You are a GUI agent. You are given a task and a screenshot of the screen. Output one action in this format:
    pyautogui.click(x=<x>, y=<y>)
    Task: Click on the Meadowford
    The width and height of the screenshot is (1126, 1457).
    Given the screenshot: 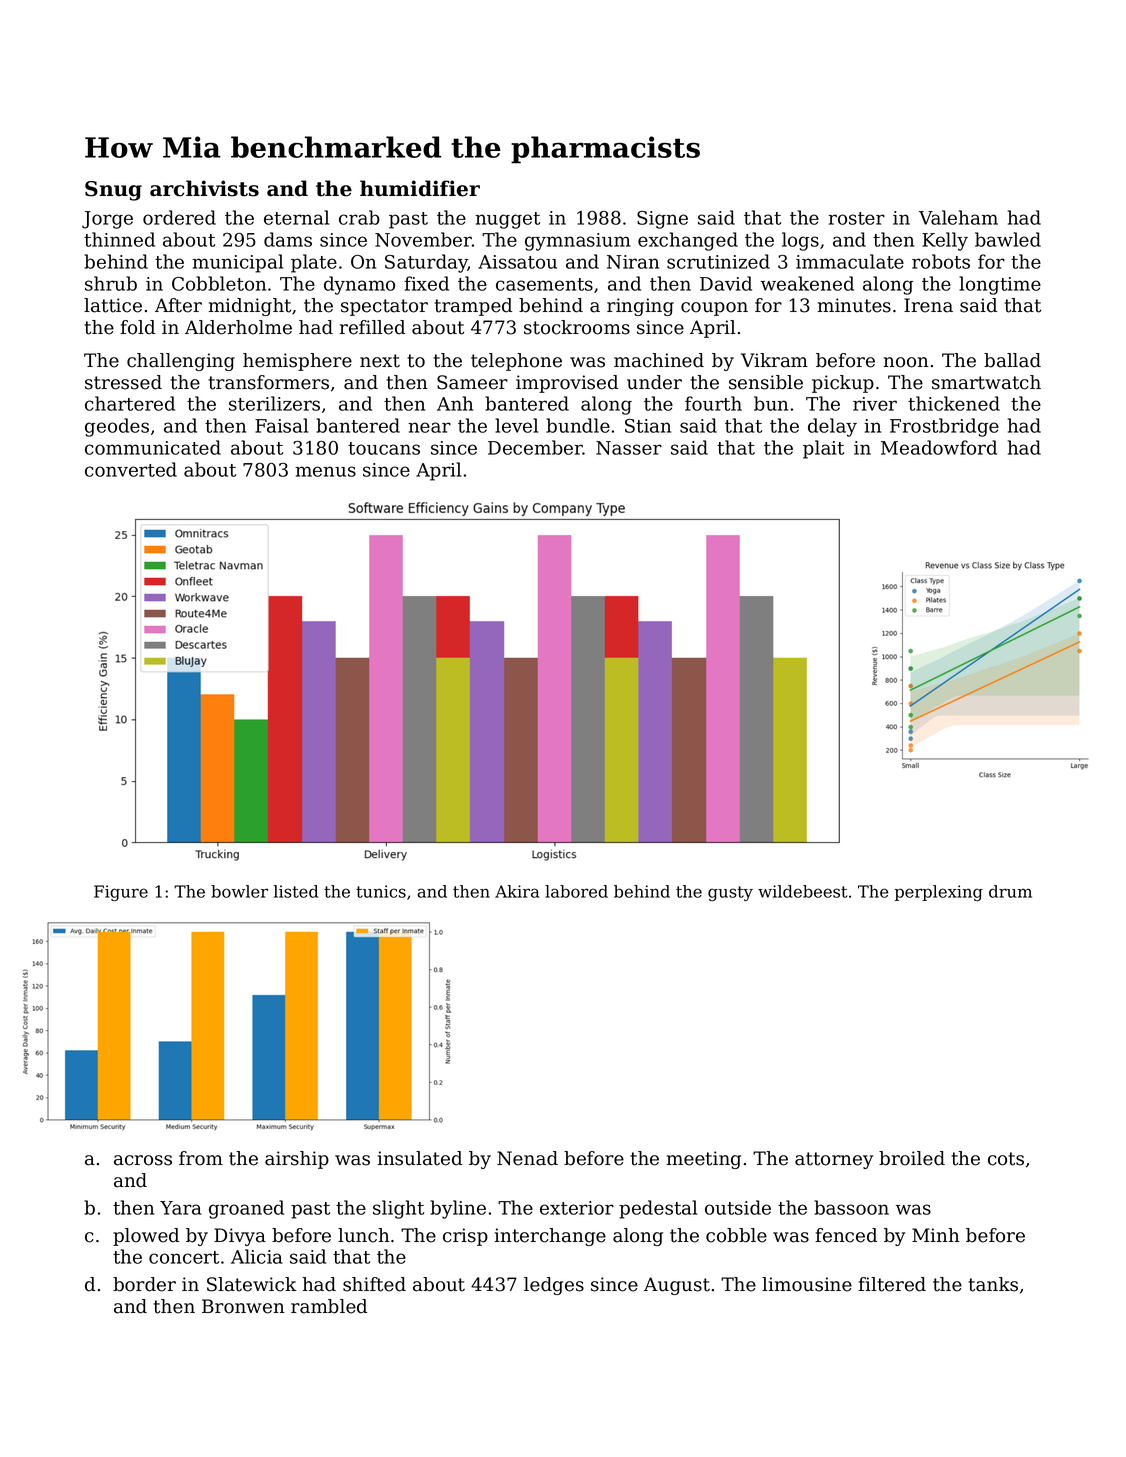 What is the action you would take?
    pyautogui.click(x=939, y=447)
